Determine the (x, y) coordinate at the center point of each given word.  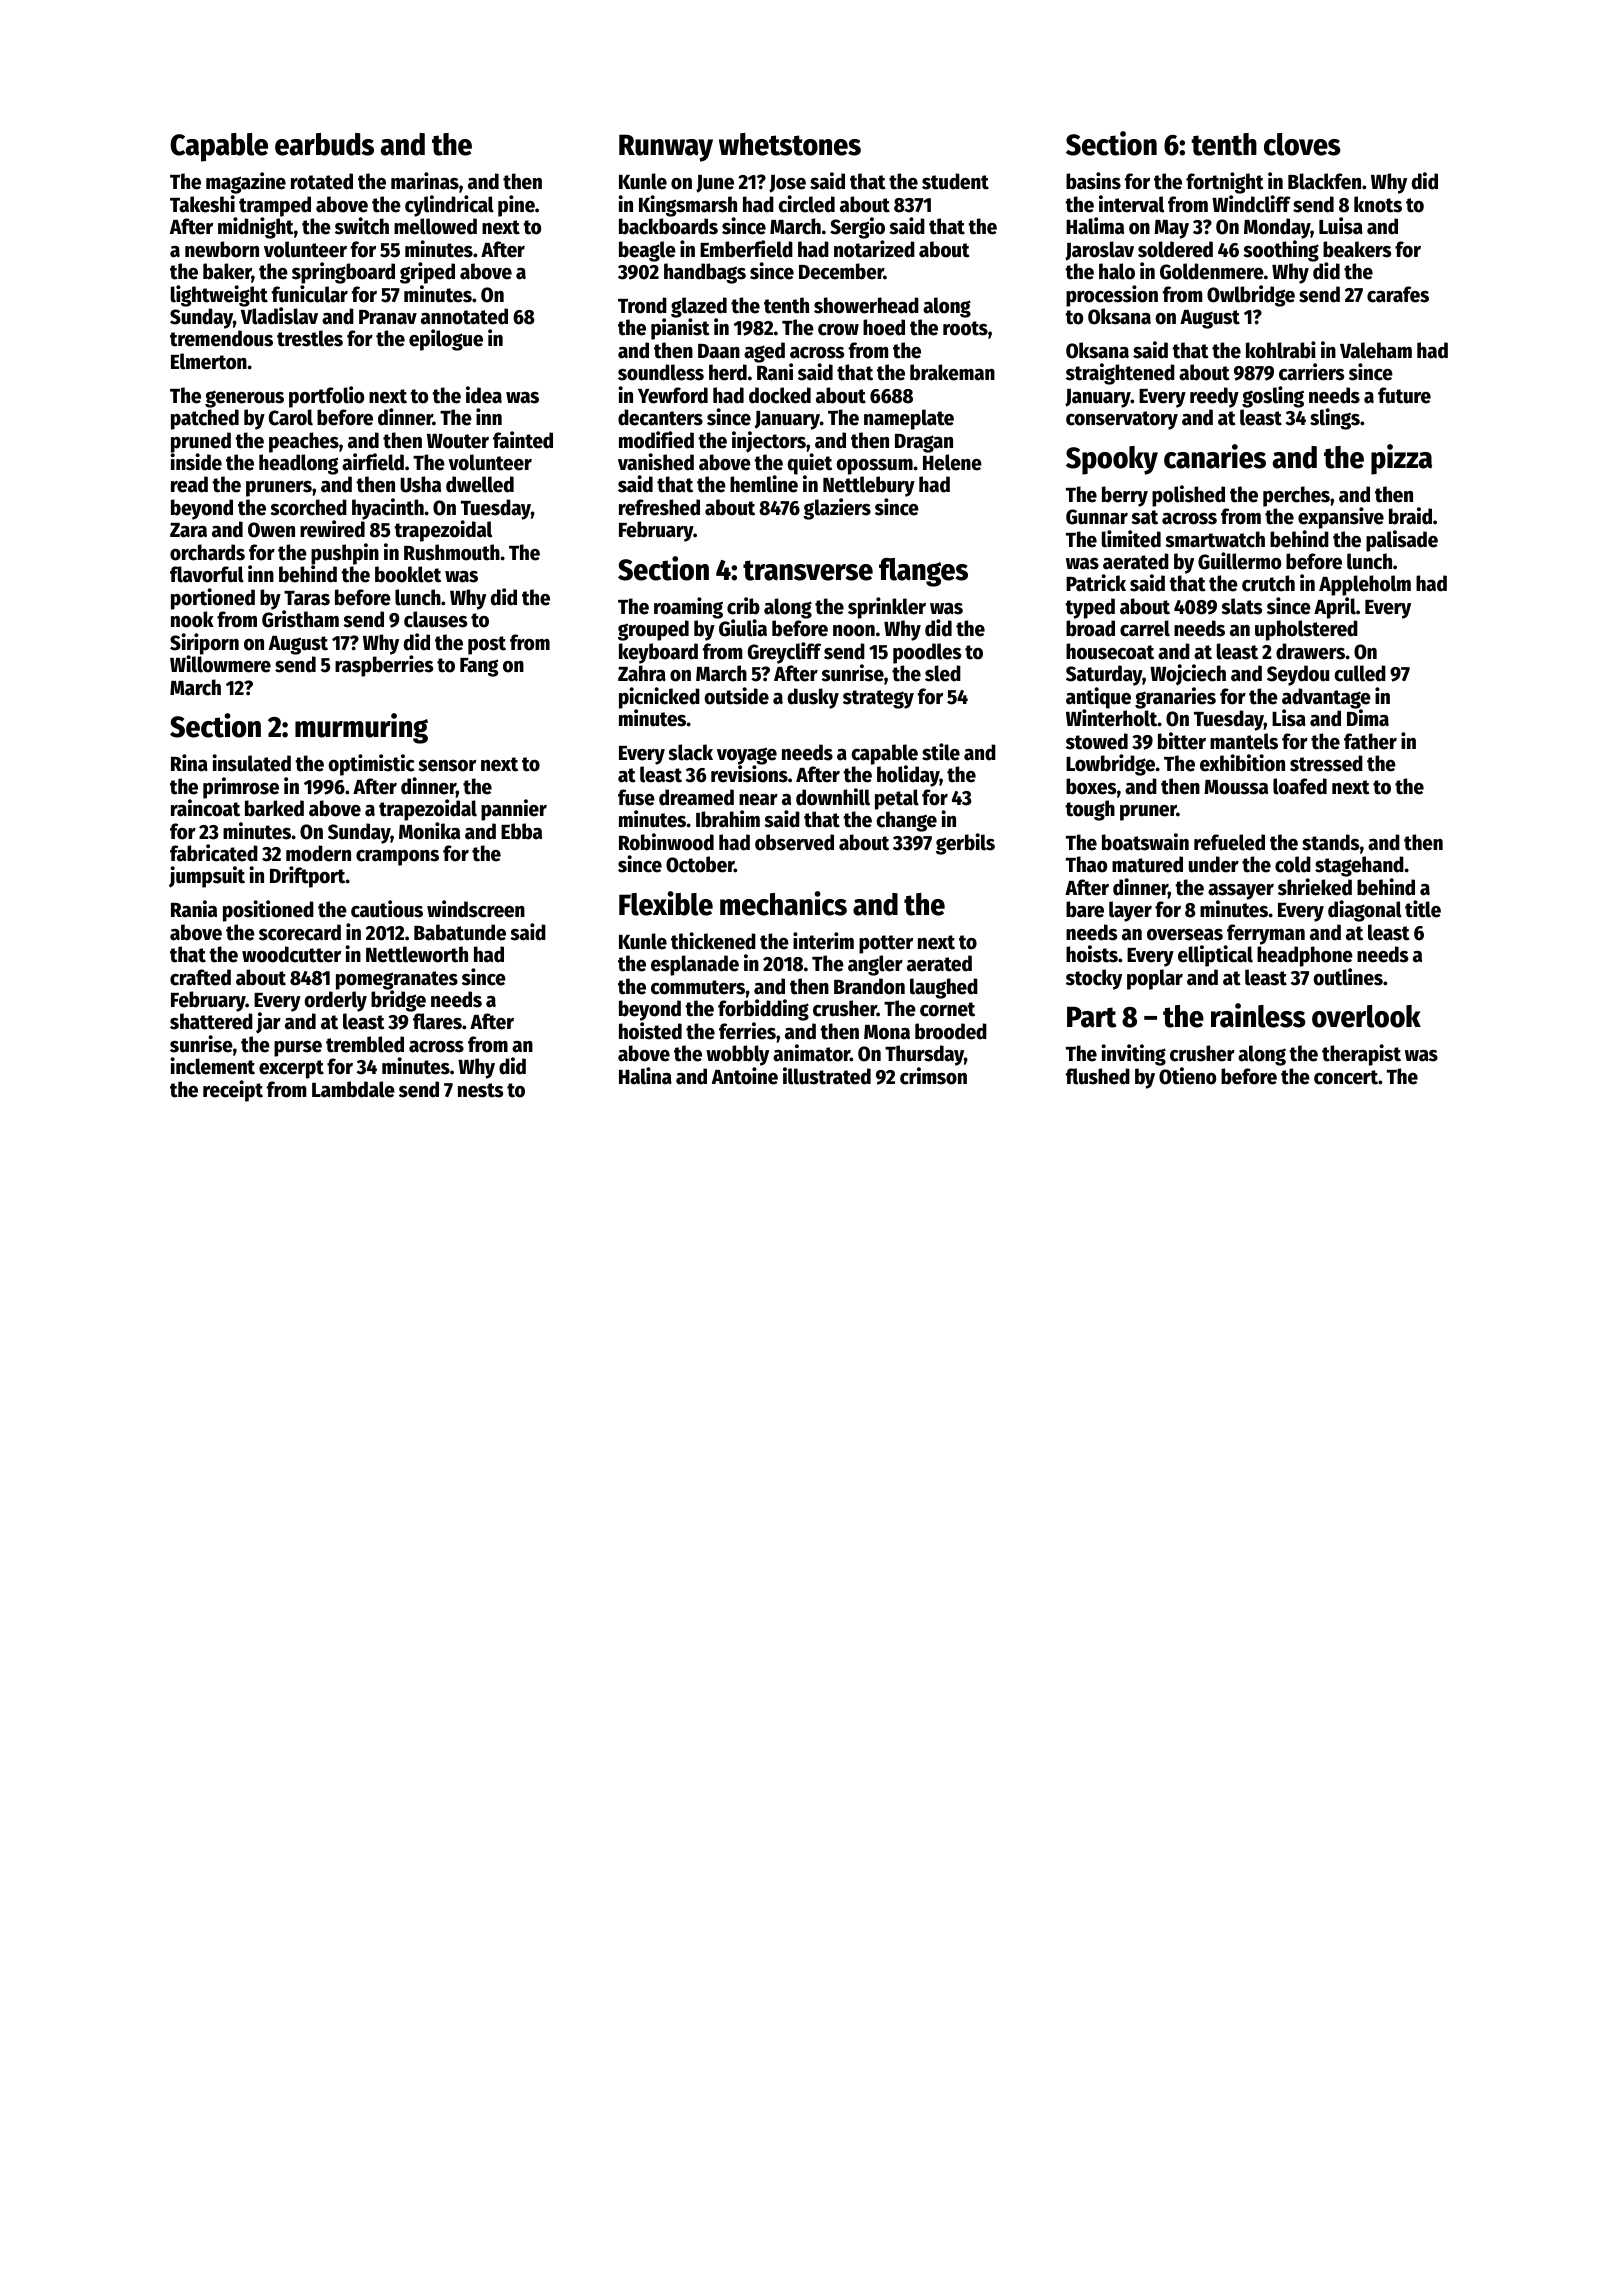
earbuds (324, 144)
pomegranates (397, 980)
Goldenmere (1212, 271)
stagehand (1359, 866)
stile (941, 752)
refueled (1229, 842)
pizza (1401, 459)
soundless (661, 372)
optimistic (371, 765)
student (955, 181)
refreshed (659, 507)
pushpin (345, 554)
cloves (1302, 144)
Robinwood (666, 842)
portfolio (326, 397)
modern (318, 853)
